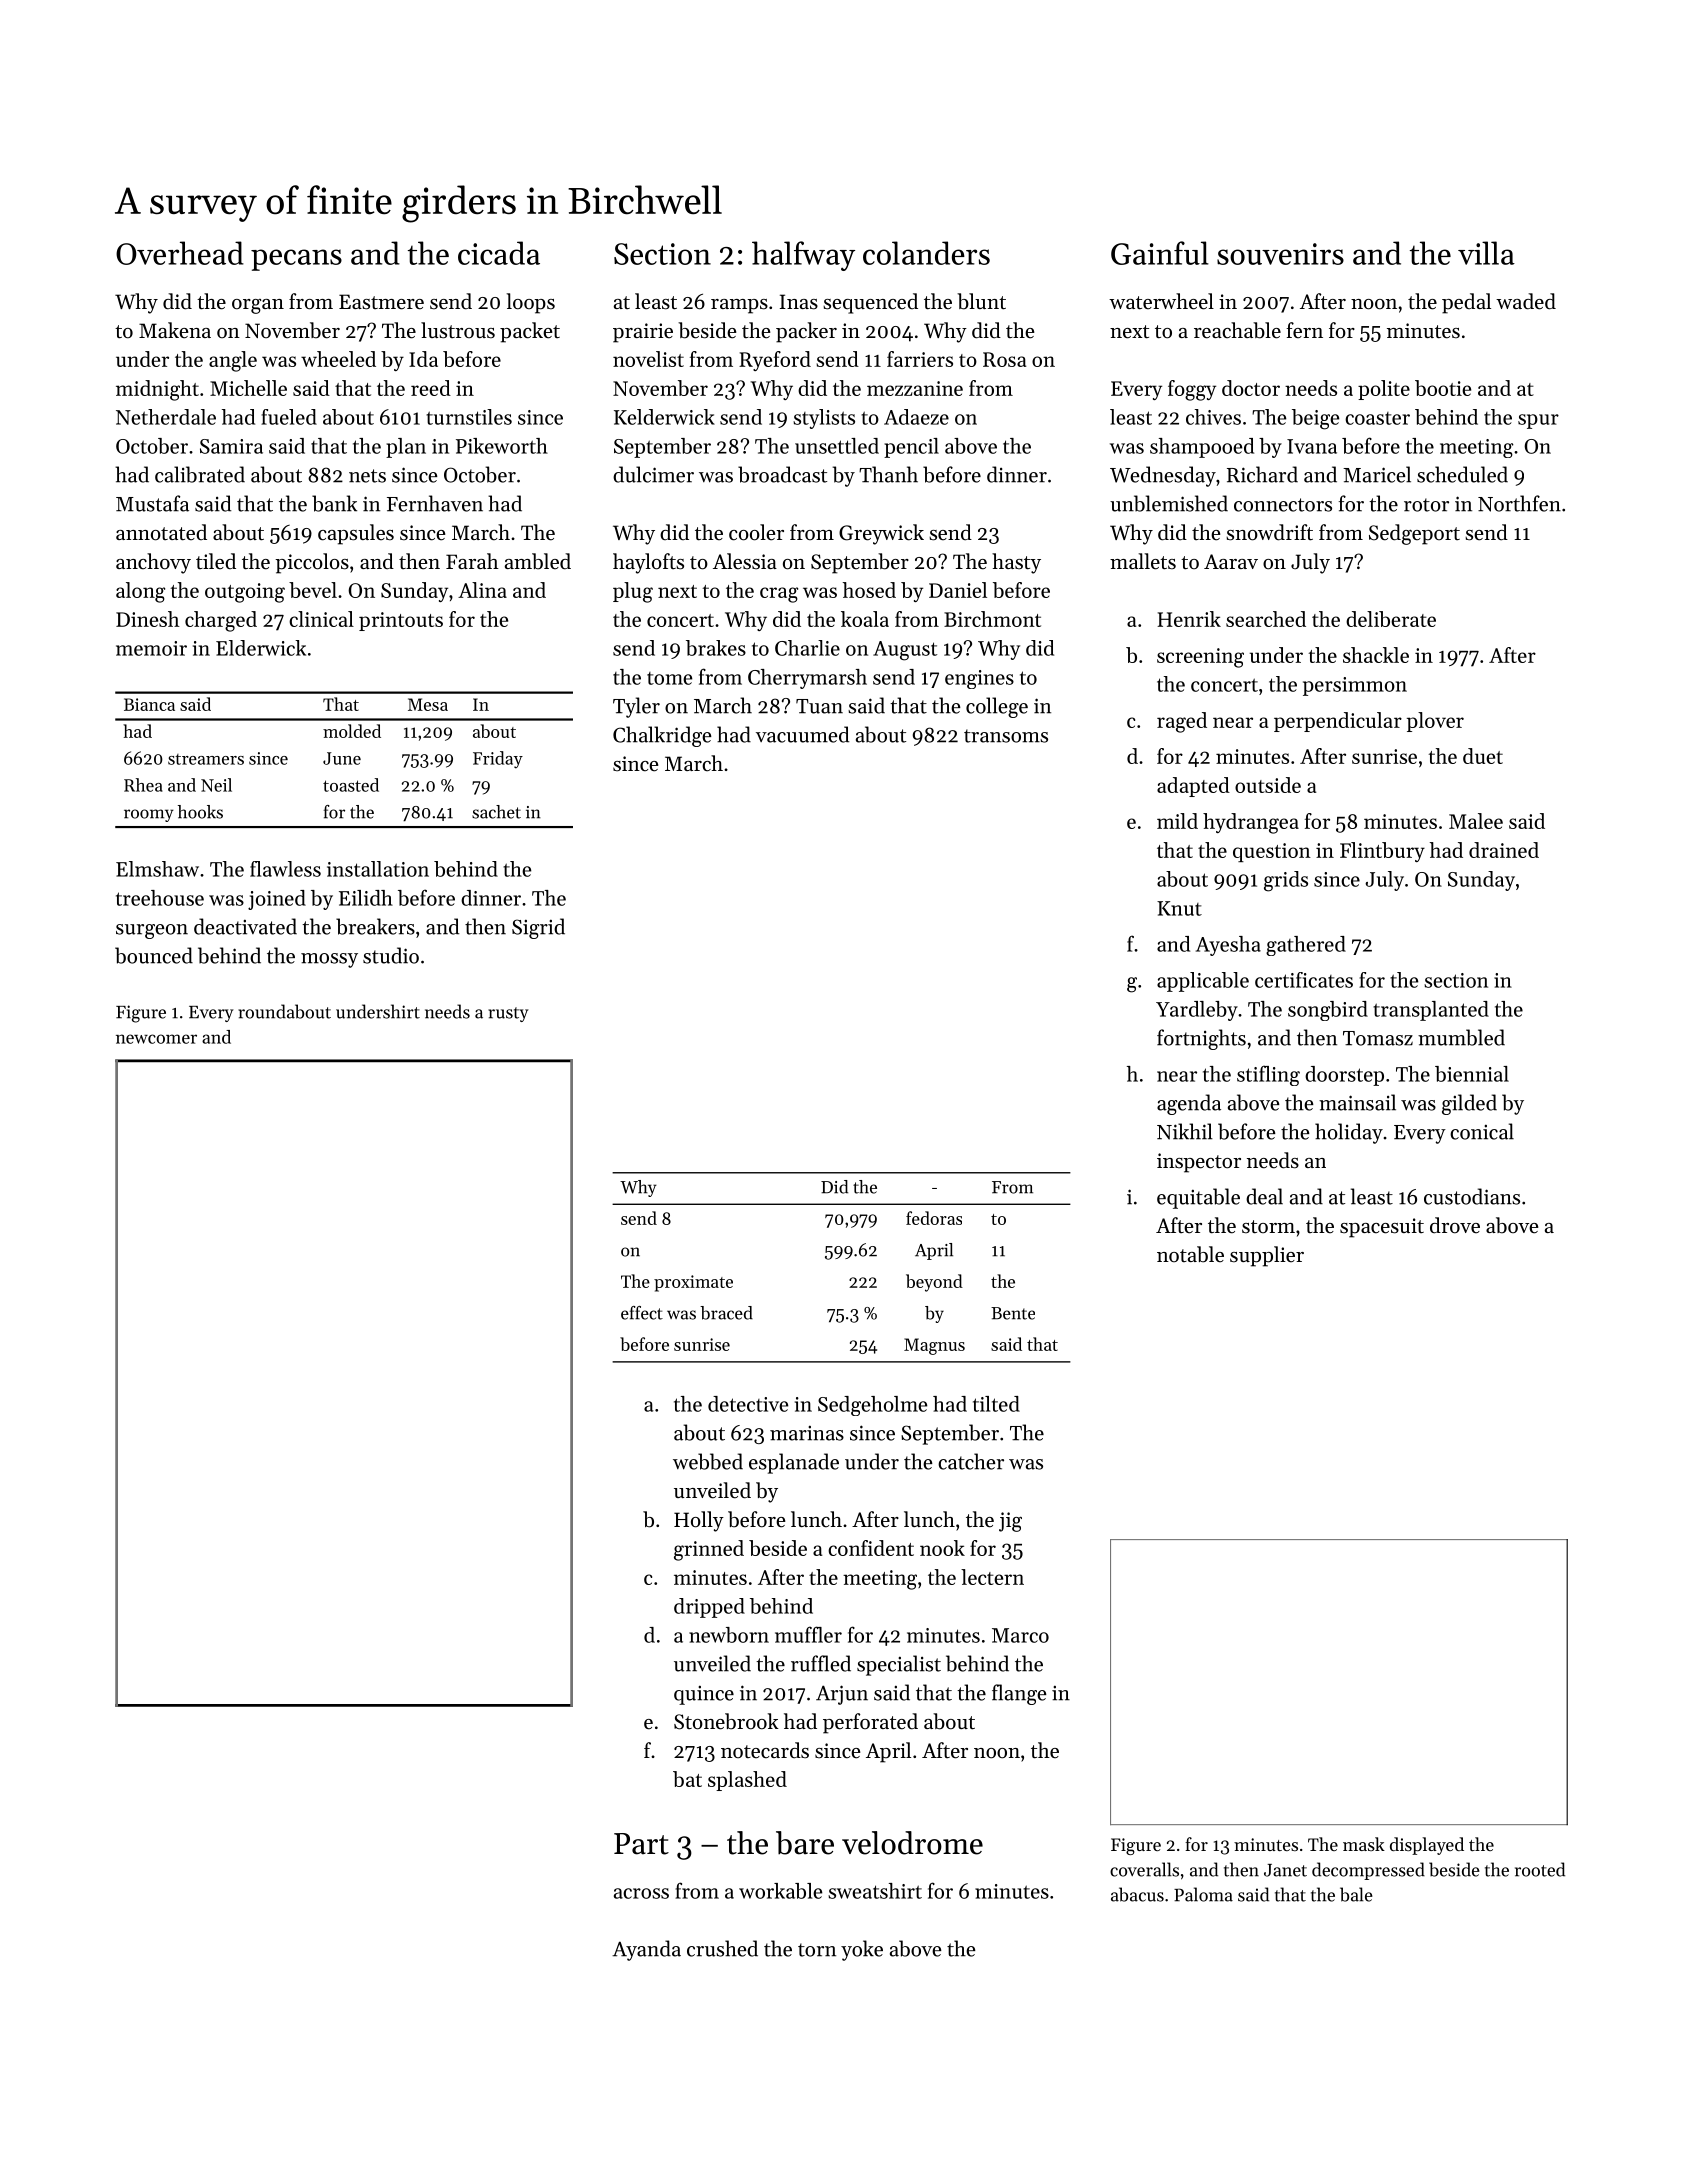 Image resolution: width=1683 pixels, height=2178 pixels. What do you see at coordinates (699, 1521) in the image?
I see `Holly` at bounding box center [699, 1521].
